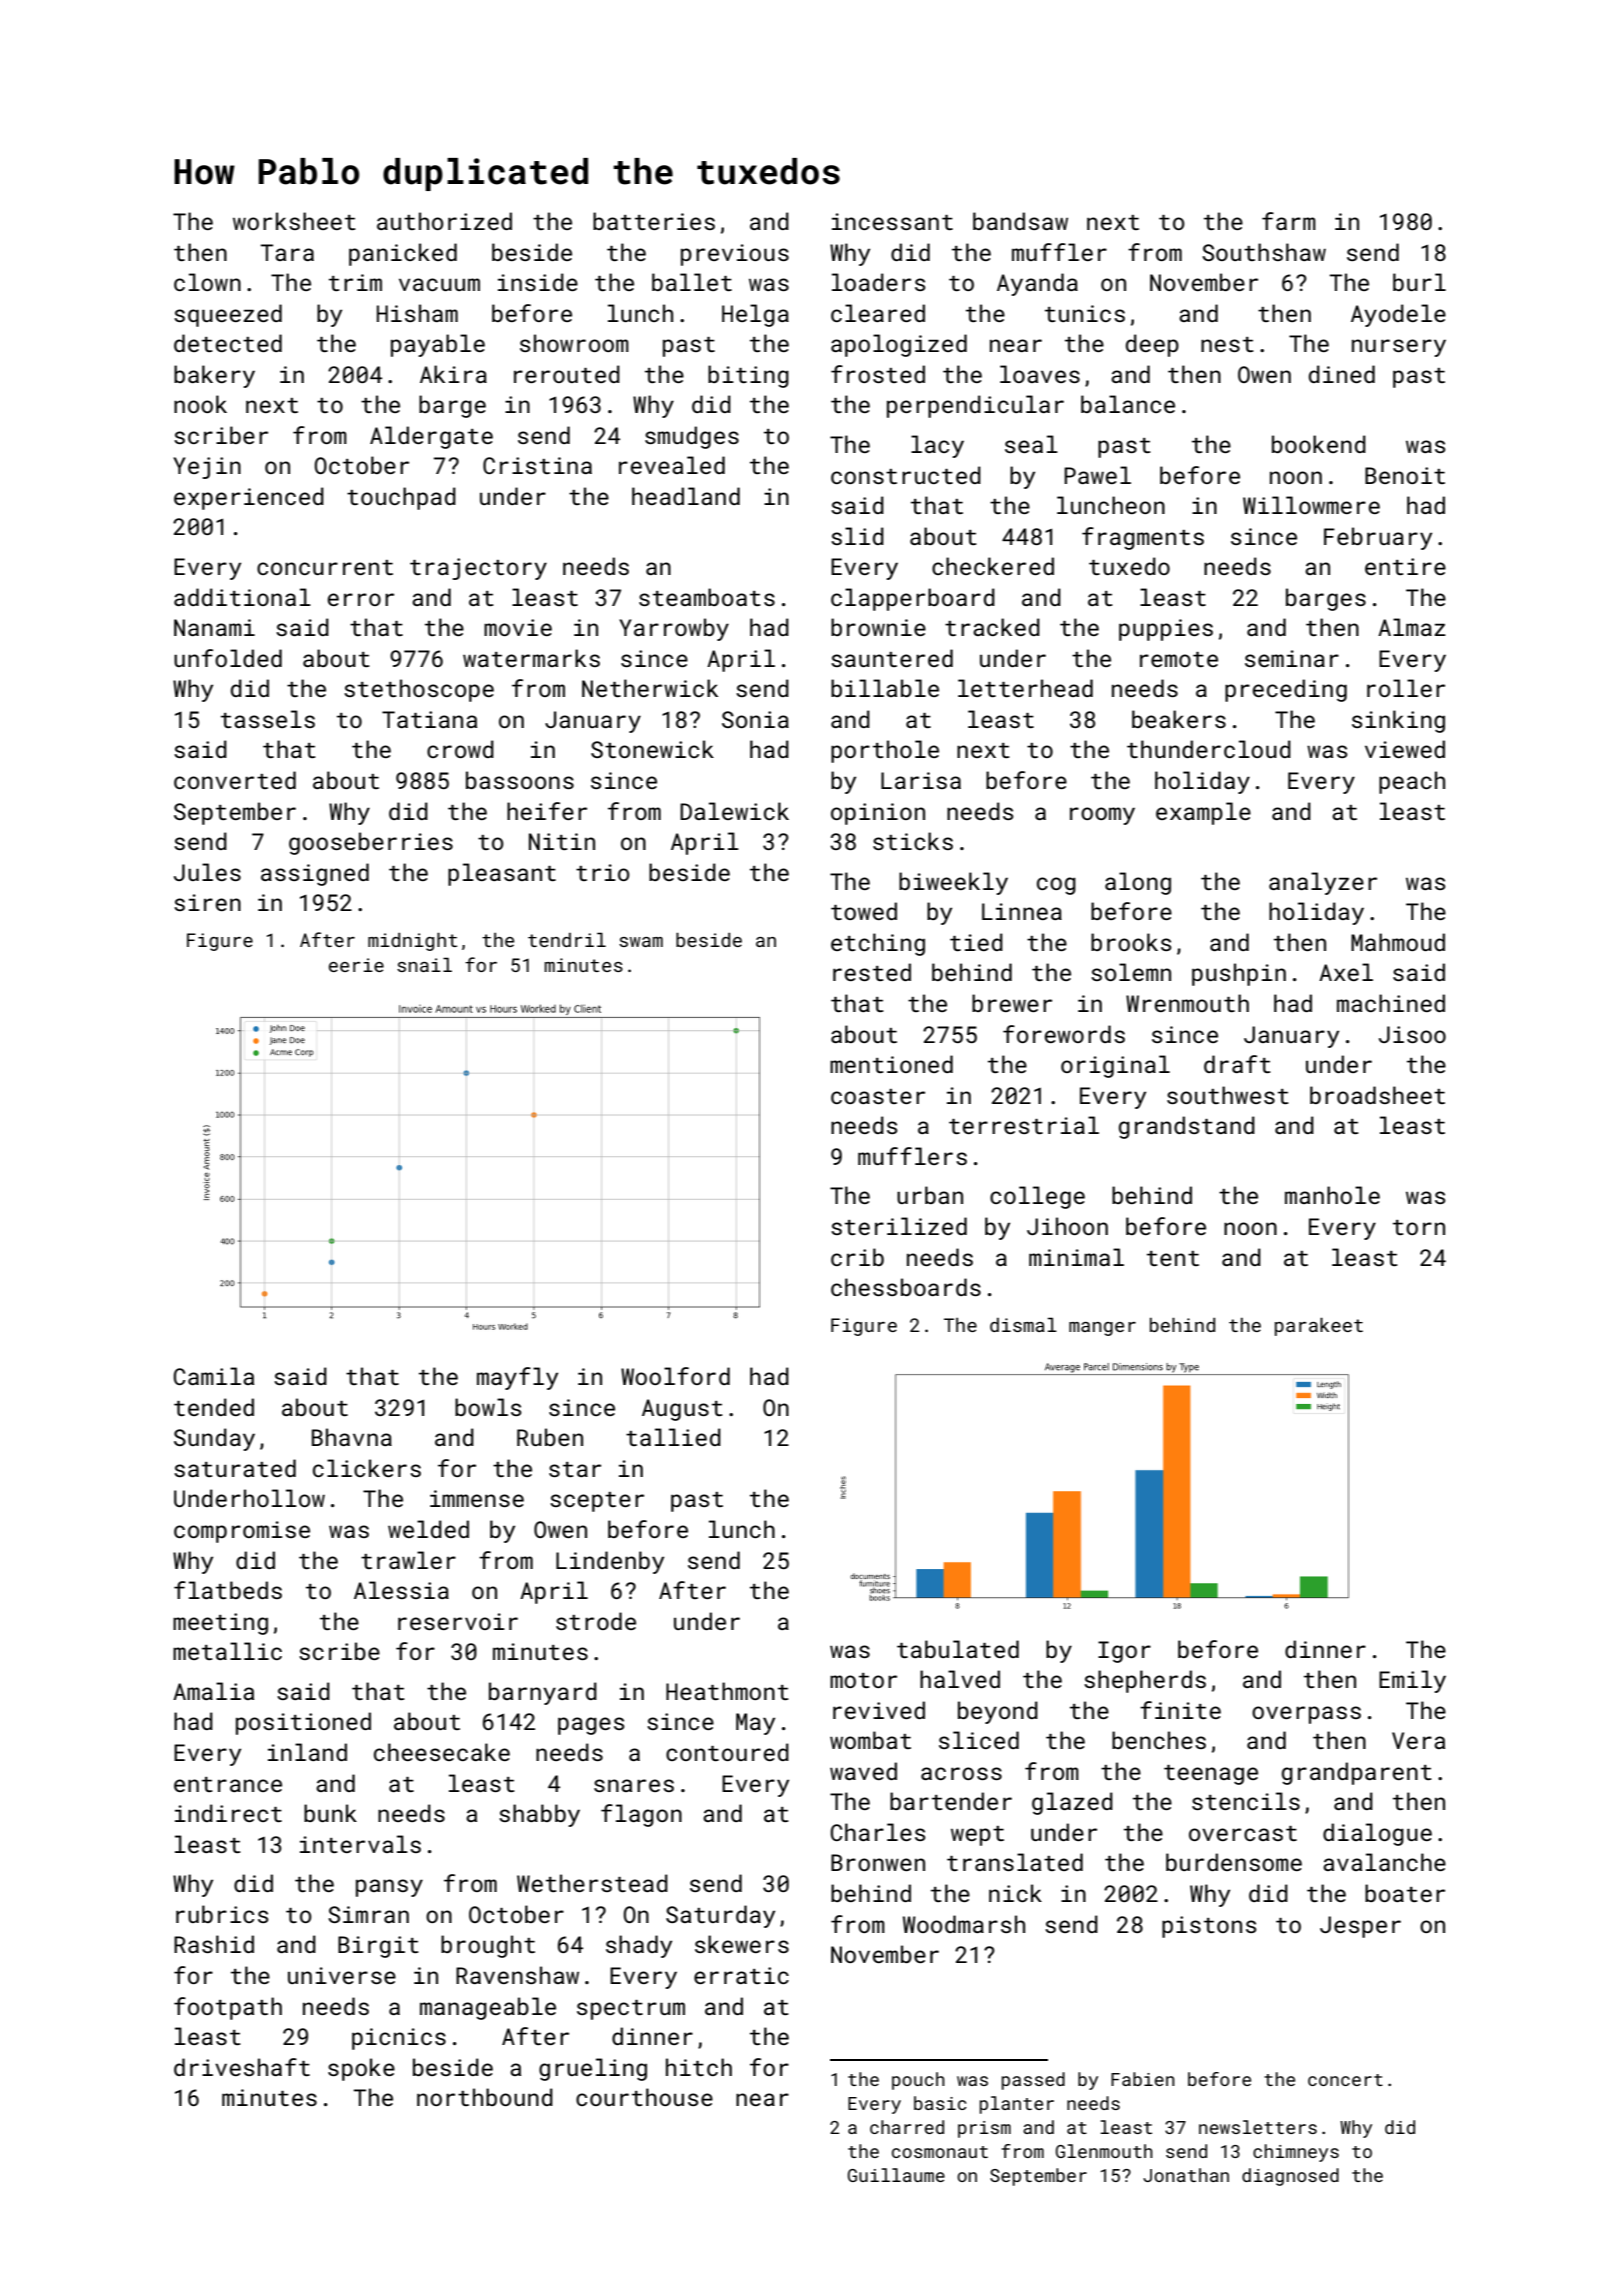 The image size is (1620, 2292). I want to click on Emily, so click(1412, 1681).
